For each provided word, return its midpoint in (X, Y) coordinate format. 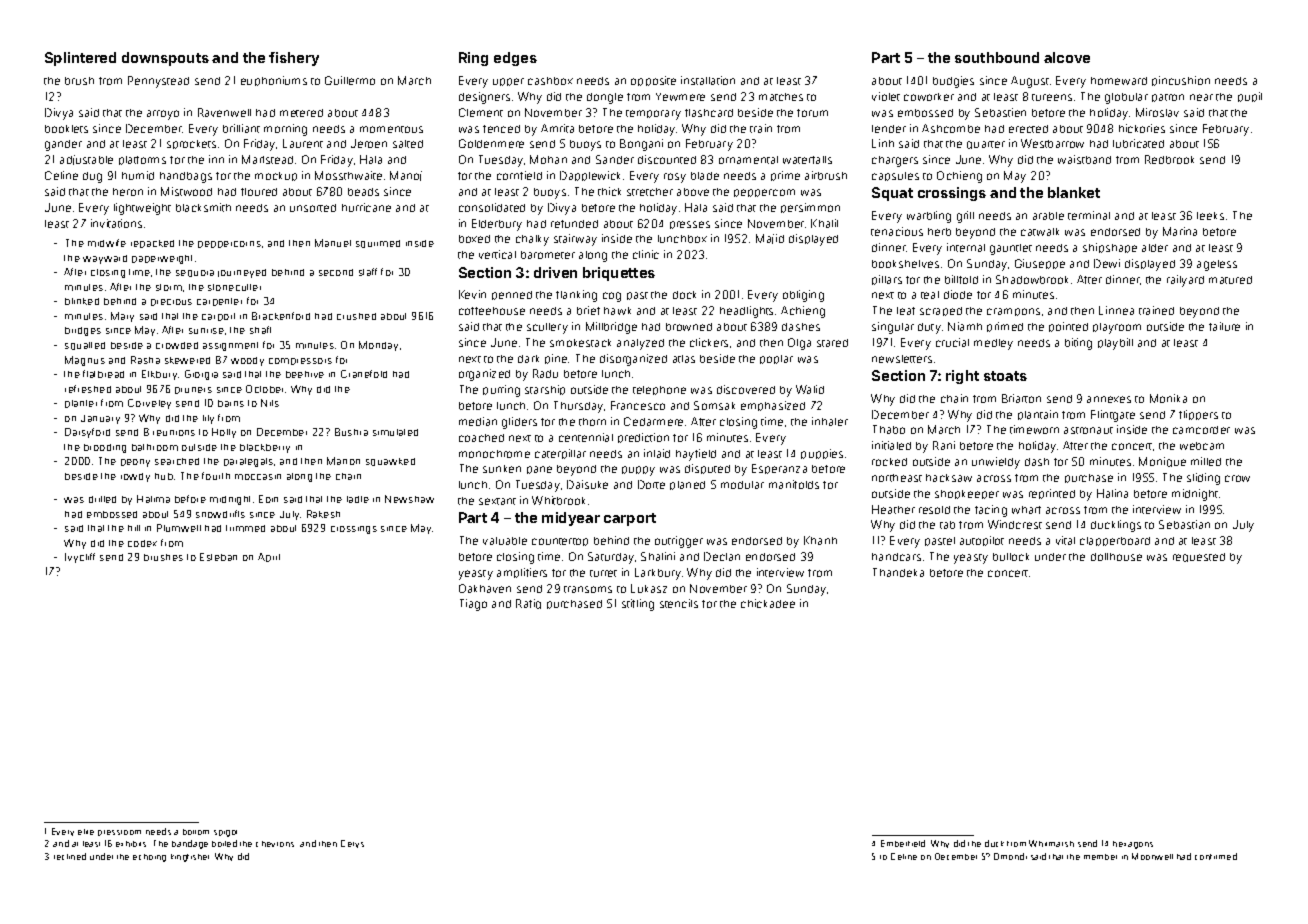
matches (781, 97)
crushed (356, 316)
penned (512, 295)
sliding (1203, 479)
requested (1199, 557)
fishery (294, 59)
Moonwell (1152, 856)
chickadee (768, 603)
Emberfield (903, 843)
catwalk (1040, 232)
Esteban (218, 557)
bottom (196, 832)
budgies (953, 82)
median (478, 421)
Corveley (149, 404)
